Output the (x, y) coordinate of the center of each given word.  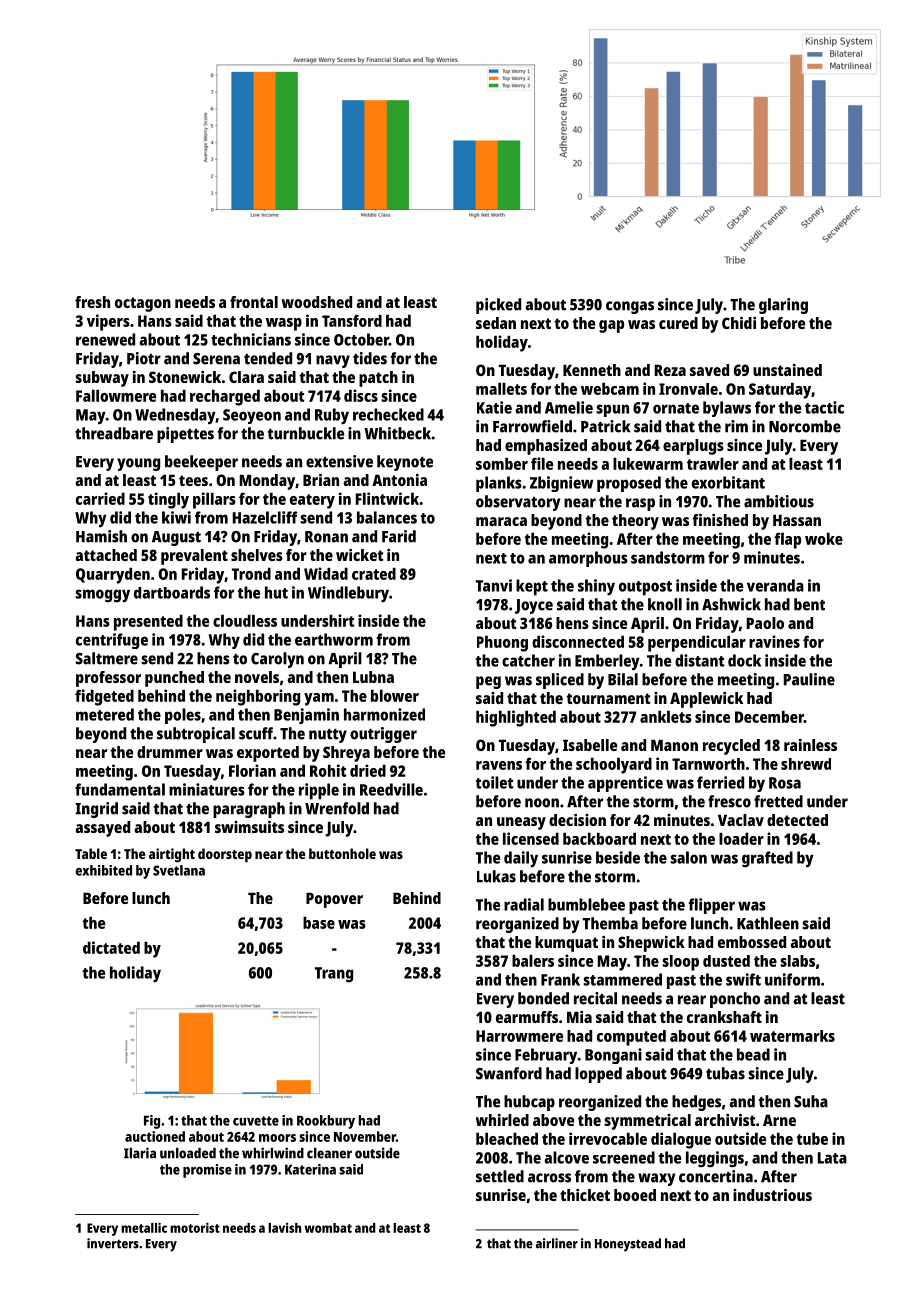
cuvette (256, 1121)
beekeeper (201, 463)
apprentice (625, 784)
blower (395, 696)
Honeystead (628, 1245)
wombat (328, 1228)
